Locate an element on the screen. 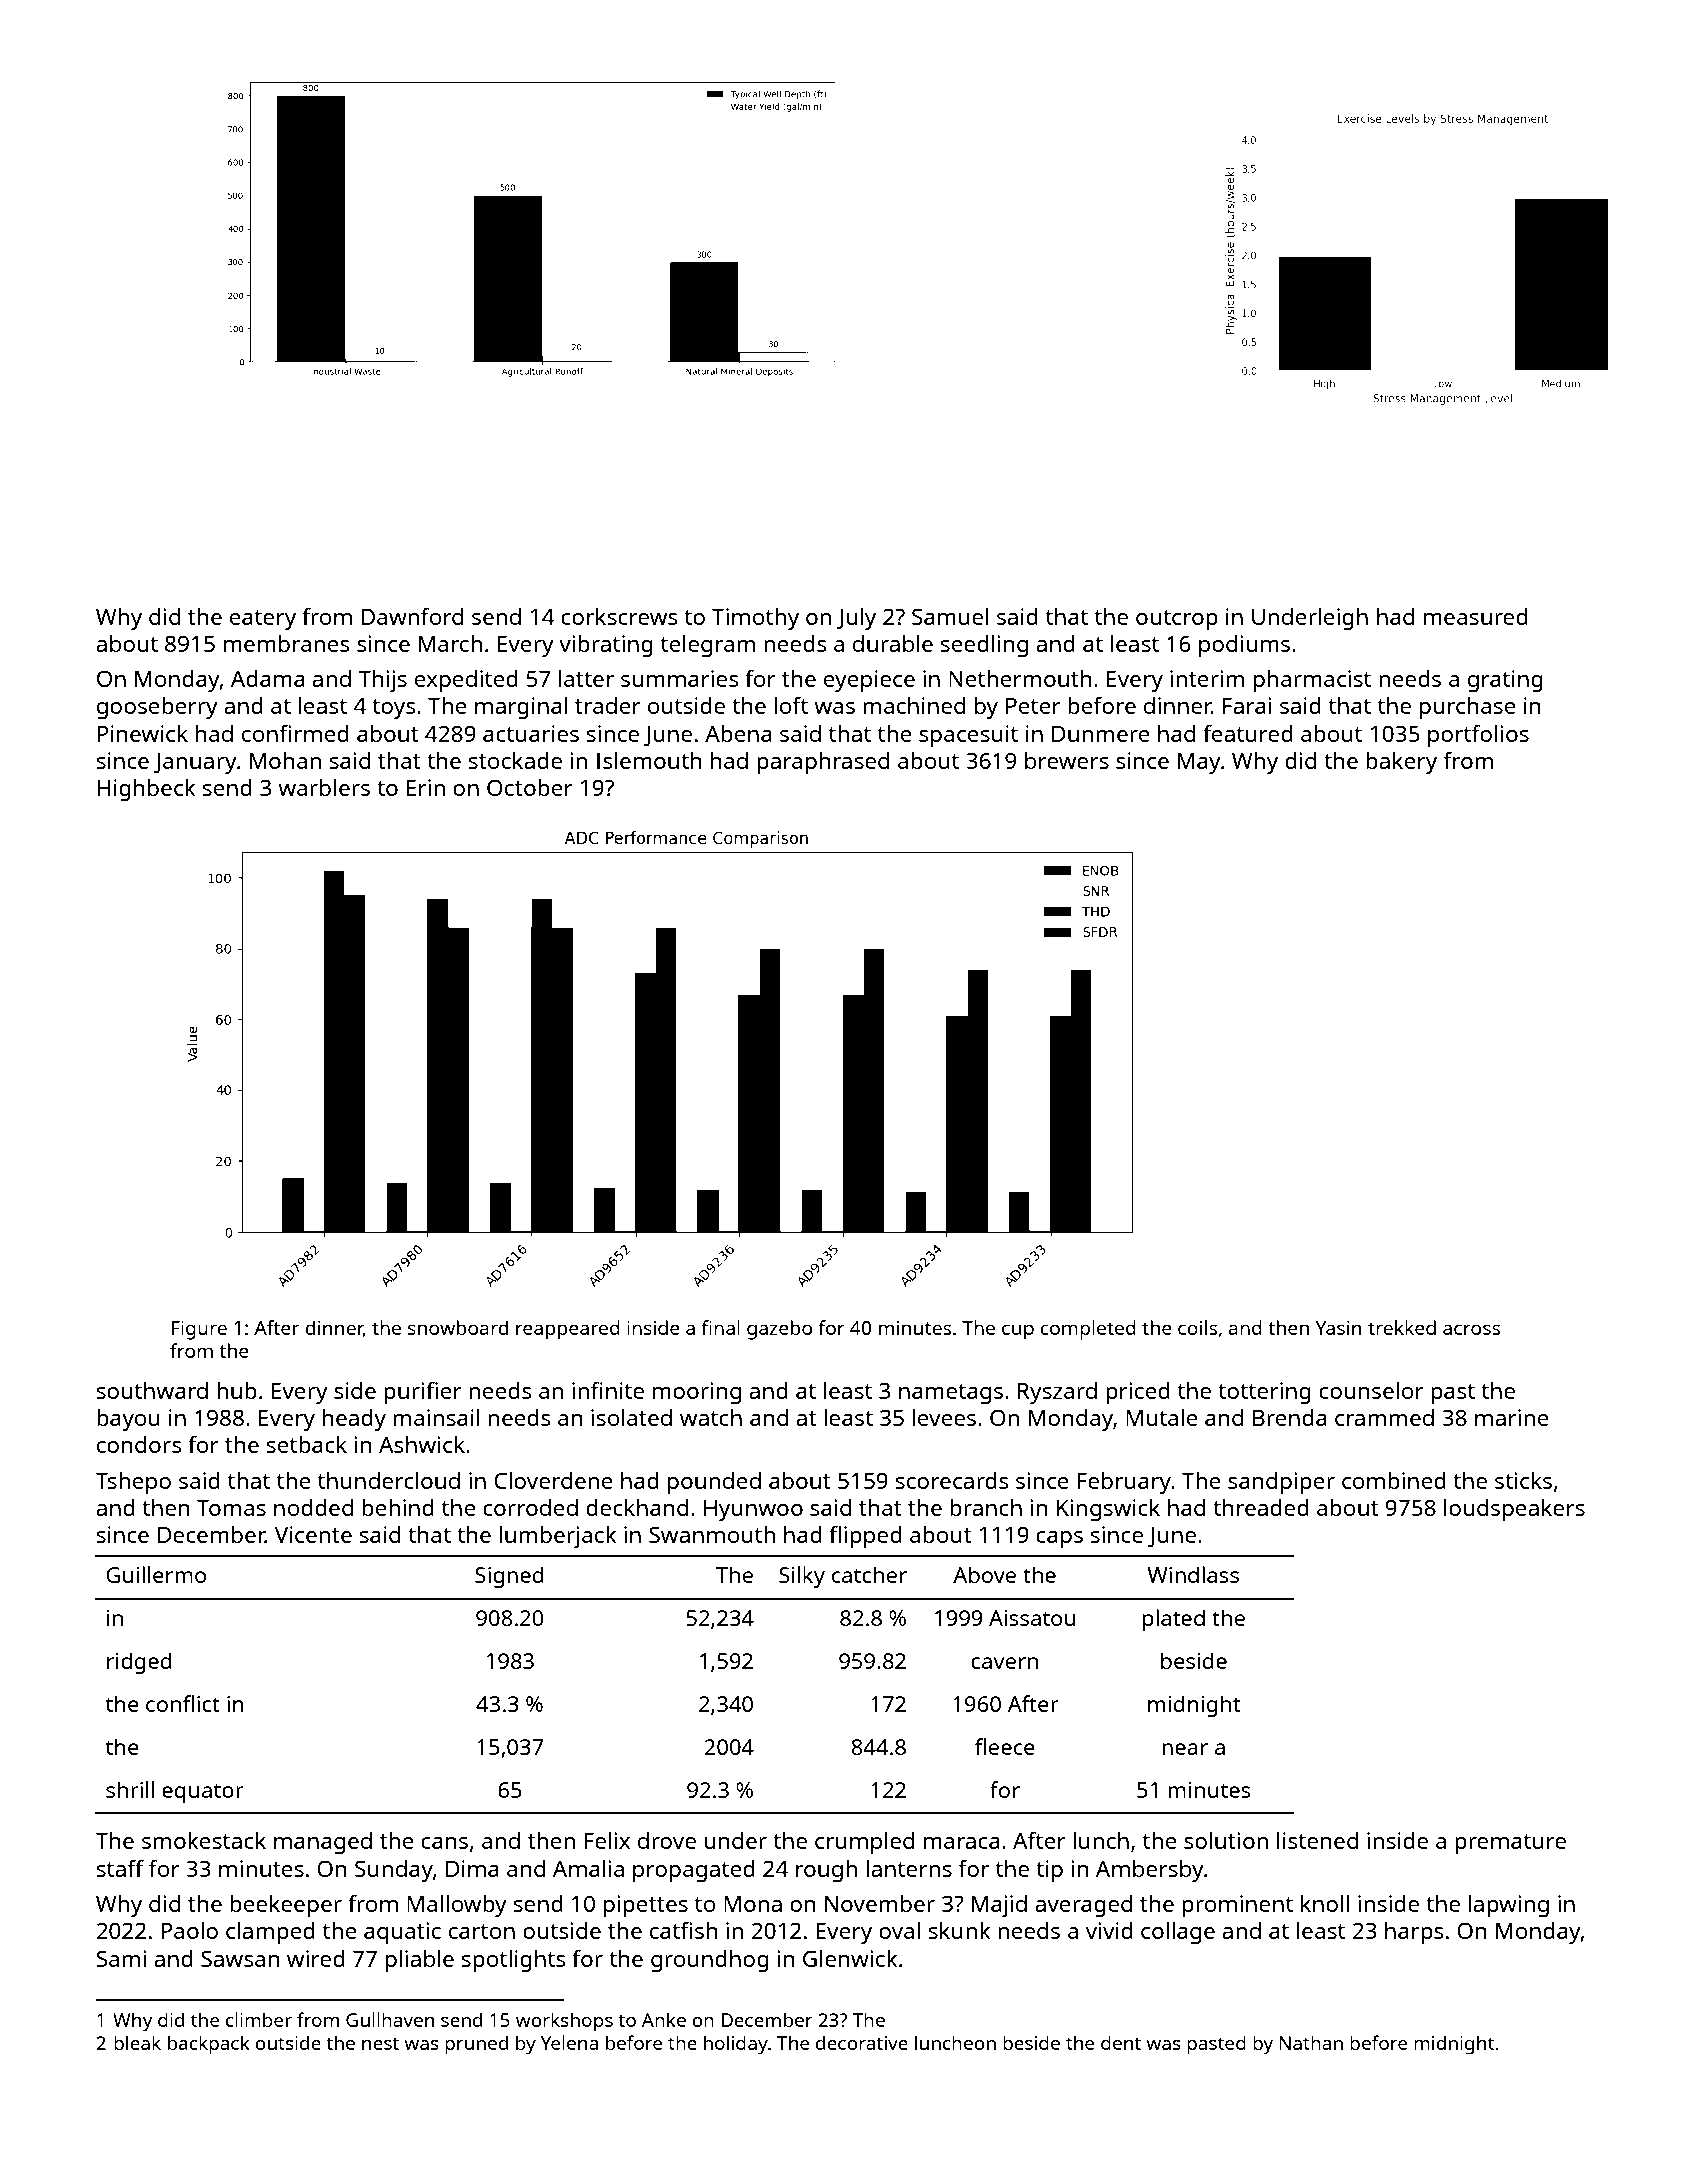 Image resolution: width=1683 pixels, height=2178 pixels. decorative is located at coordinates (862, 2043).
